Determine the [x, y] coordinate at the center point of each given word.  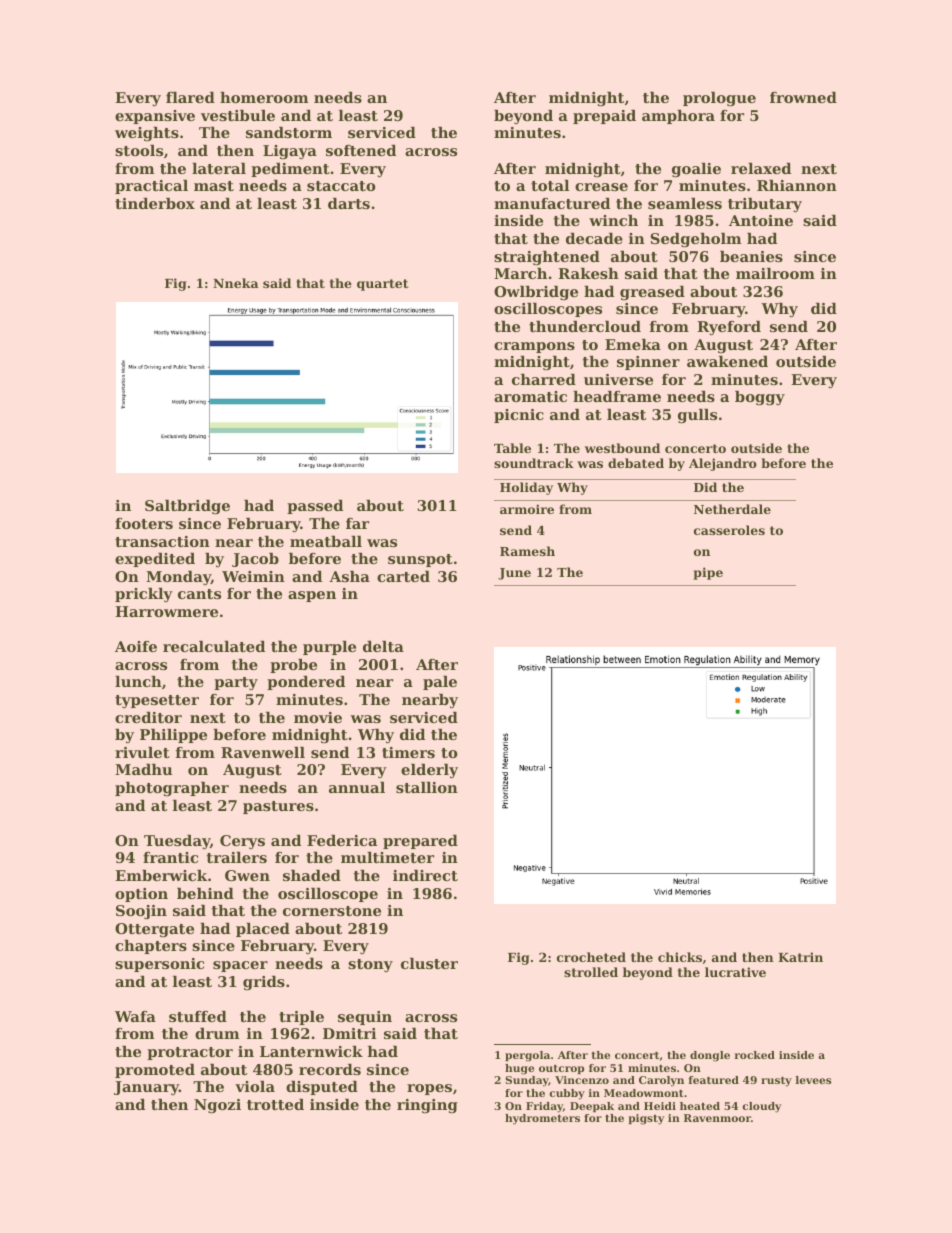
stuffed [198, 1016]
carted [403, 576]
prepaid [604, 117]
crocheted [591, 957]
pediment [290, 170]
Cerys [242, 842]
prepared [420, 842]
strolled [591, 972]
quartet [383, 285]
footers [144, 523]
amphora [678, 117]
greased [652, 293]
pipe [708, 573]
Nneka [236, 283]
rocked [754, 1055]
